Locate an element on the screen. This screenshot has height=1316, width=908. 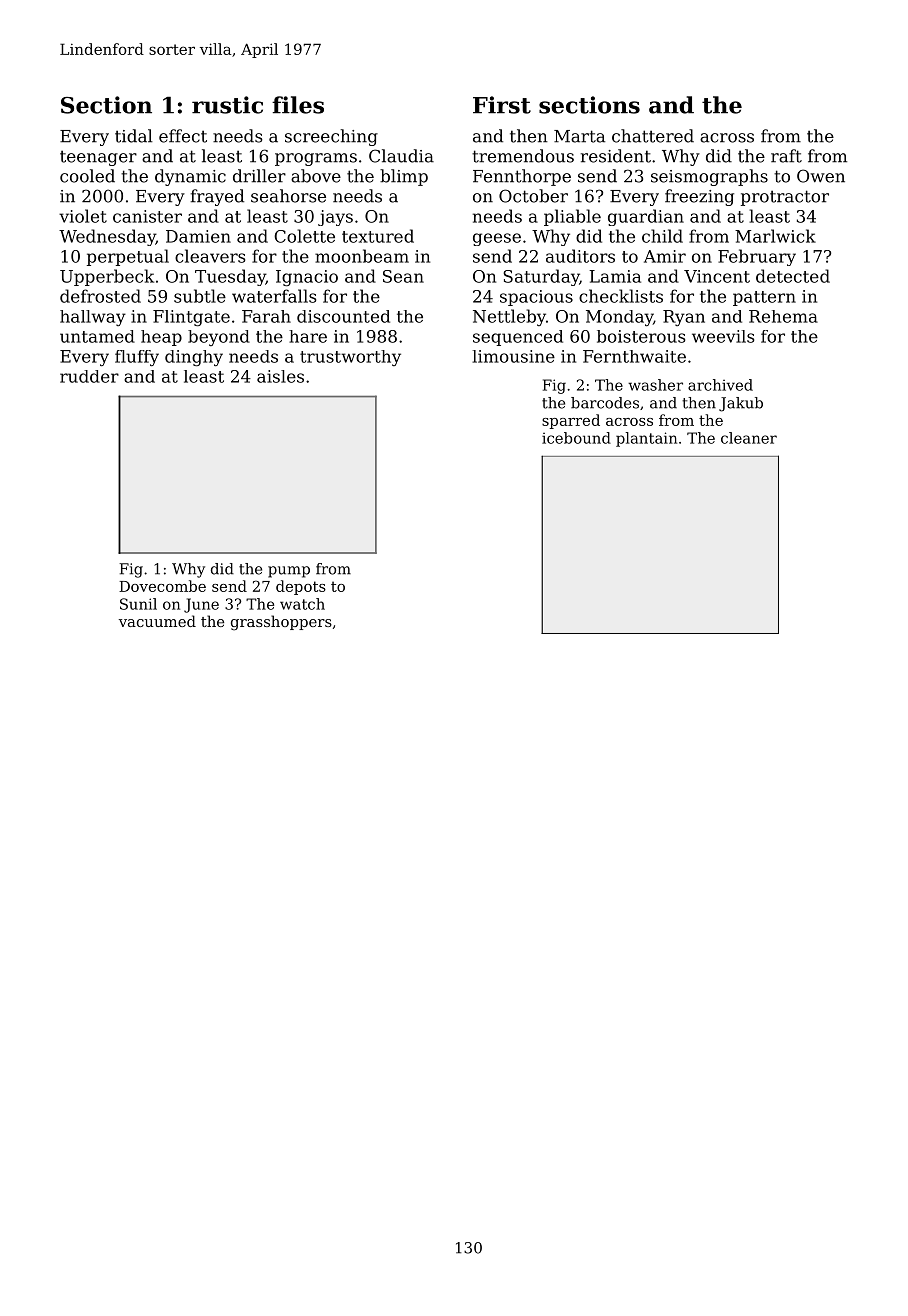
raft is located at coordinates (786, 156).
